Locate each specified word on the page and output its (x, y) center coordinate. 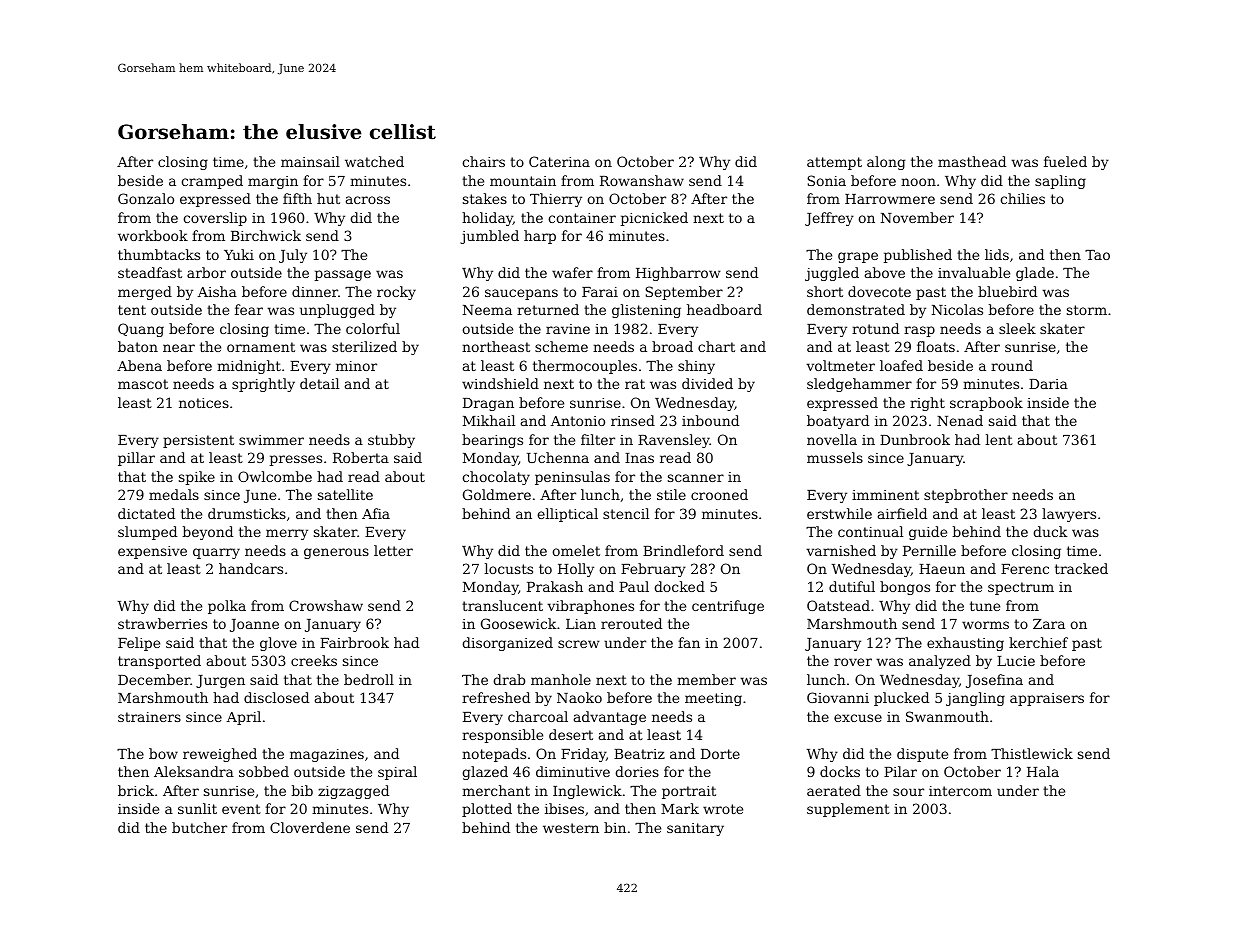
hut (328, 198)
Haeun (942, 569)
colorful (373, 328)
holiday (487, 219)
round (1012, 365)
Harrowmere (890, 199)
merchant (496, 790)
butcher (199, 827)
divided (707, 383)
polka (227, 607)
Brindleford (683, 550)
